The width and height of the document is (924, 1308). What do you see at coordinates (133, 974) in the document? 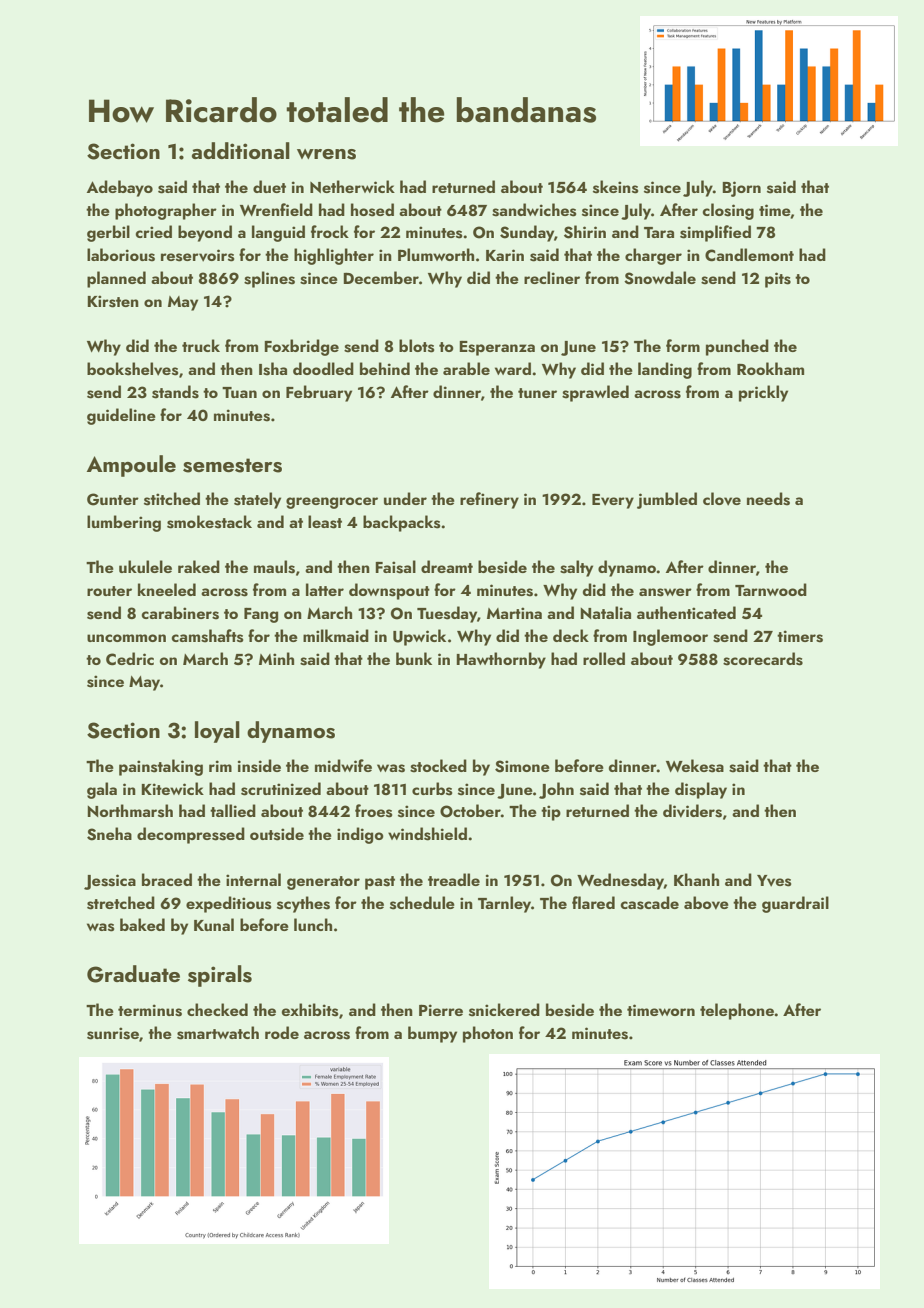
I see `Graduate` at bounding box center [133, 974].
